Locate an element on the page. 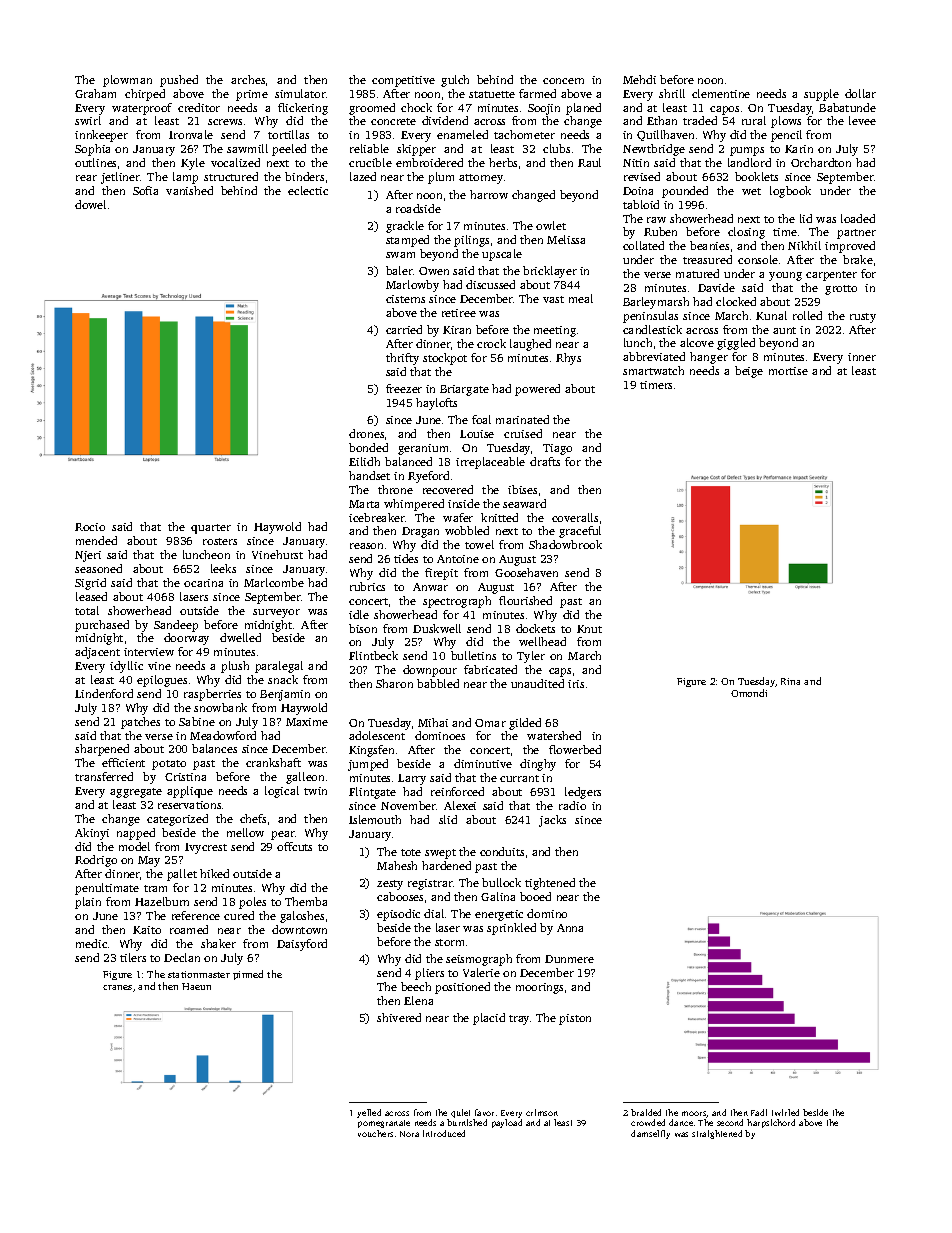  plowman is located at coordinates (127, 81).
